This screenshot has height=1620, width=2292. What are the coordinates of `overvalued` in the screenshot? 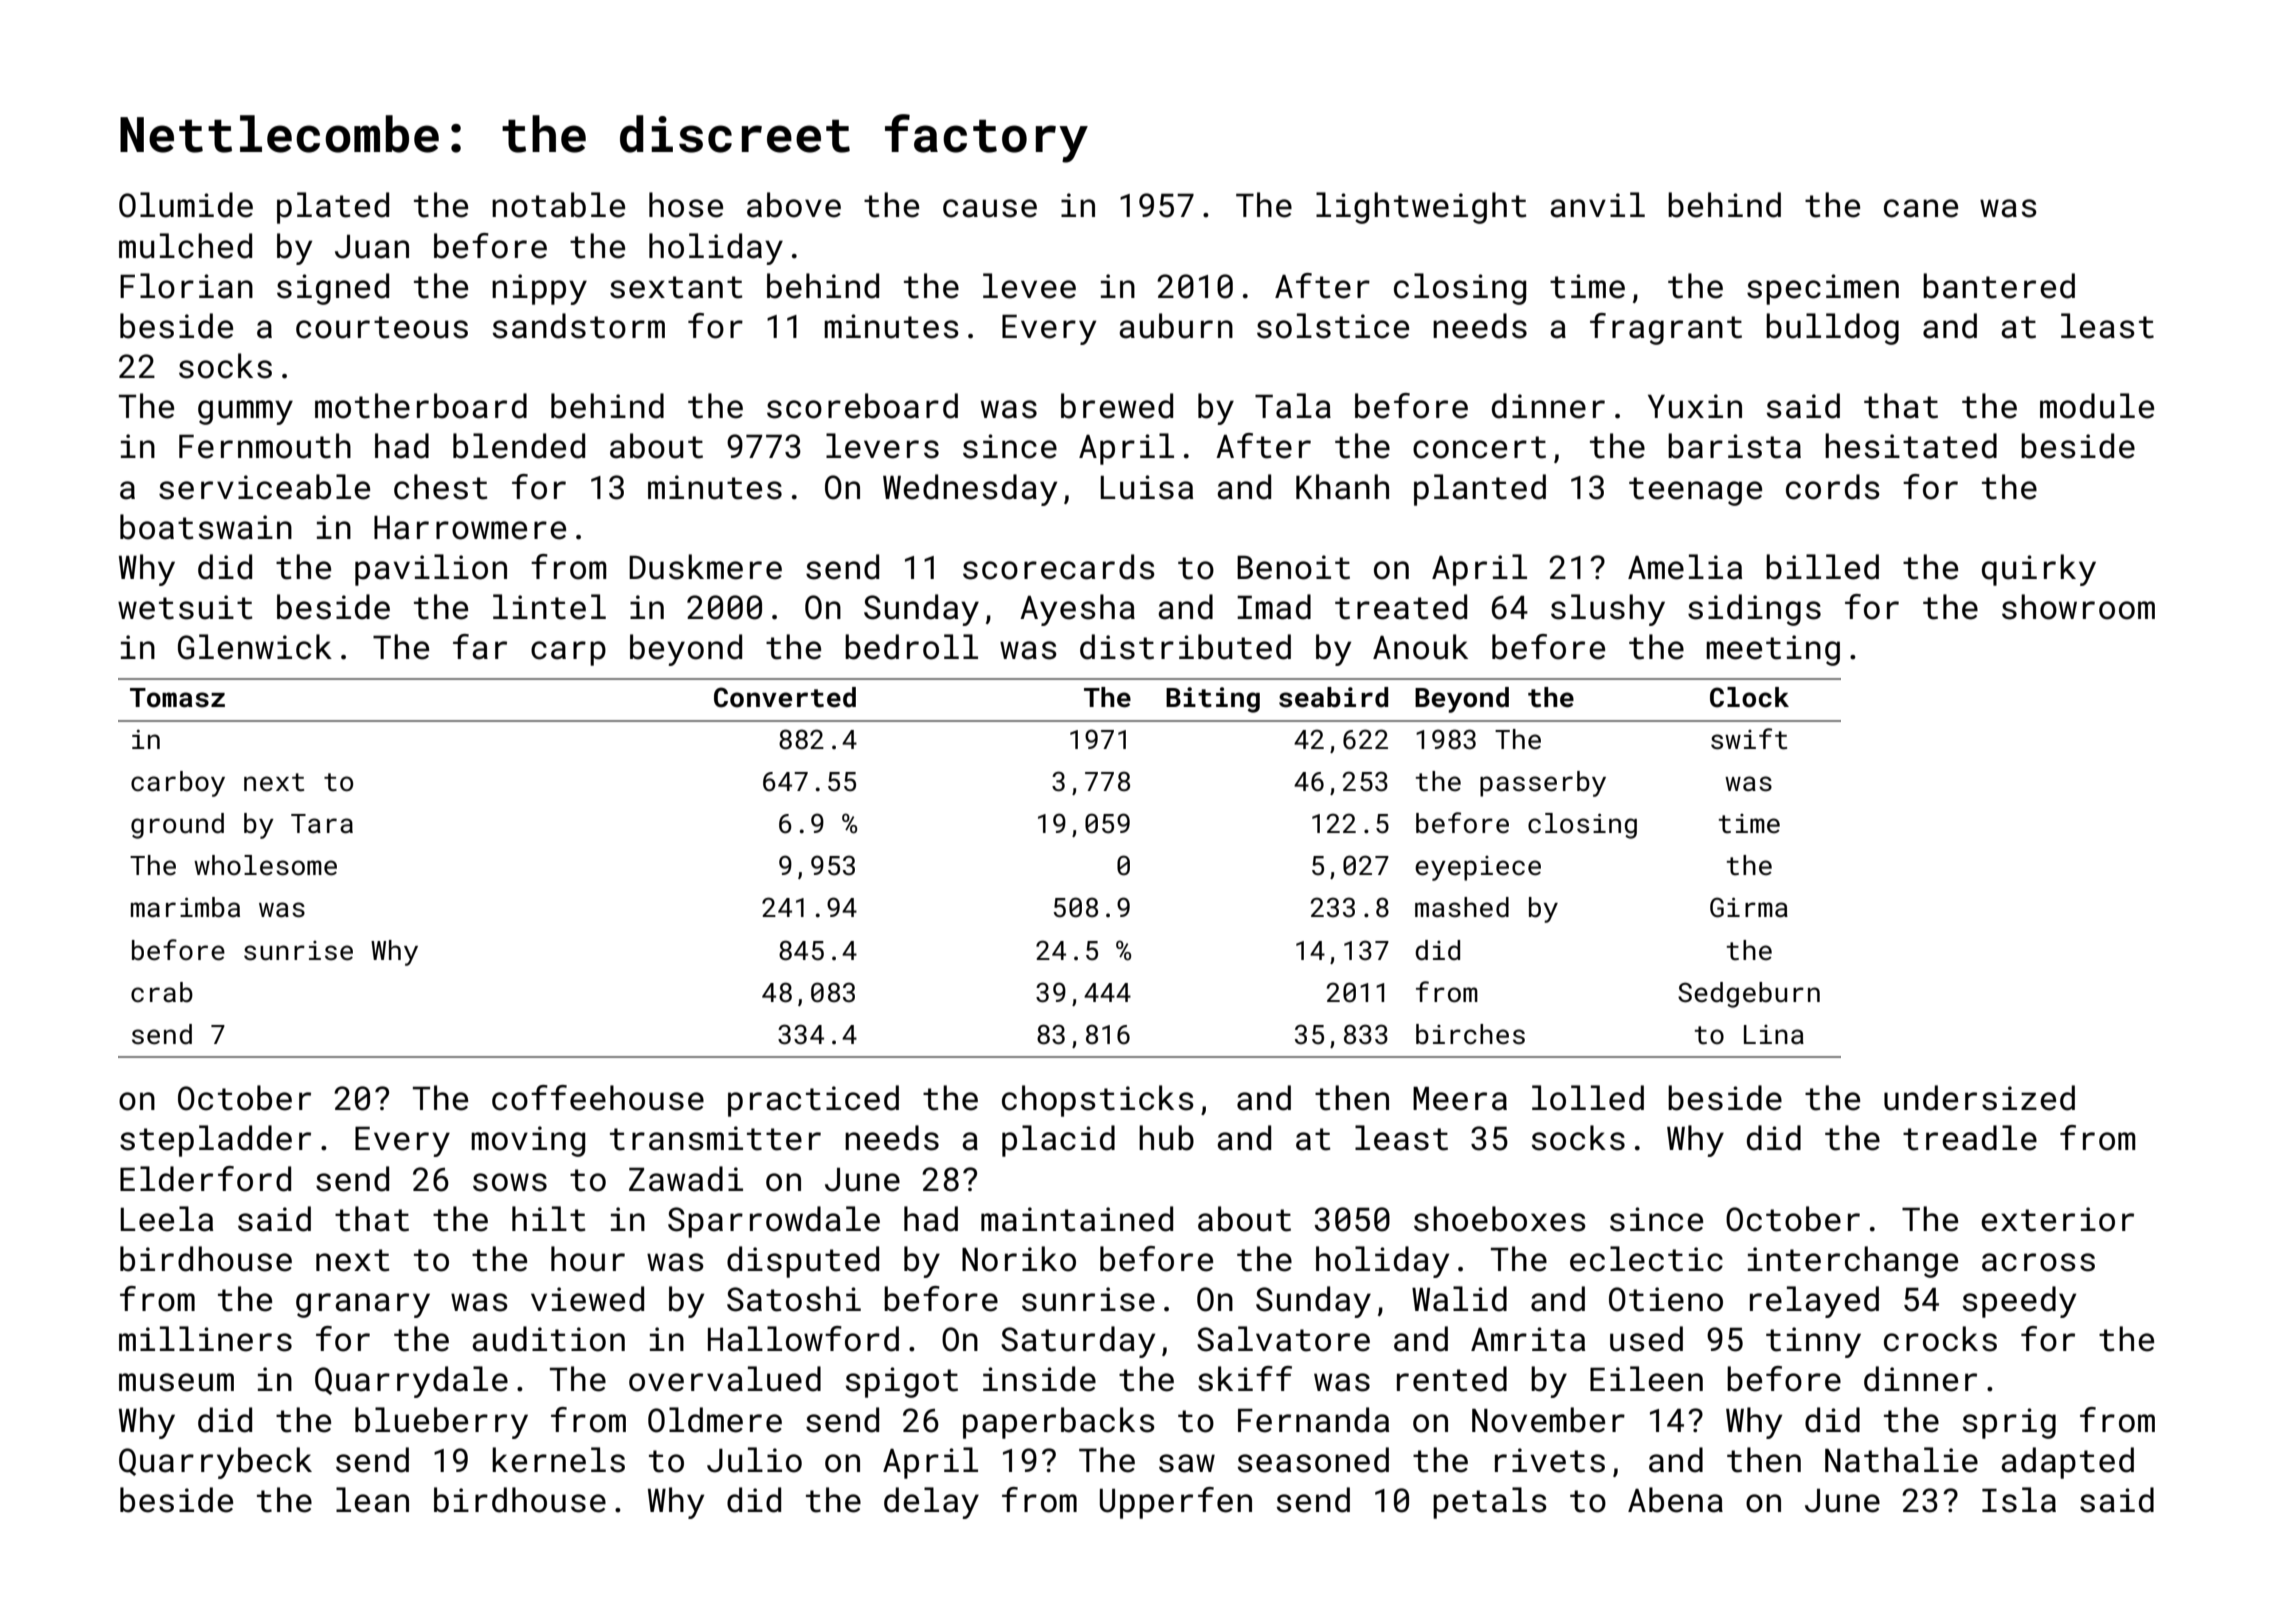 It's located at (725, 1379).
